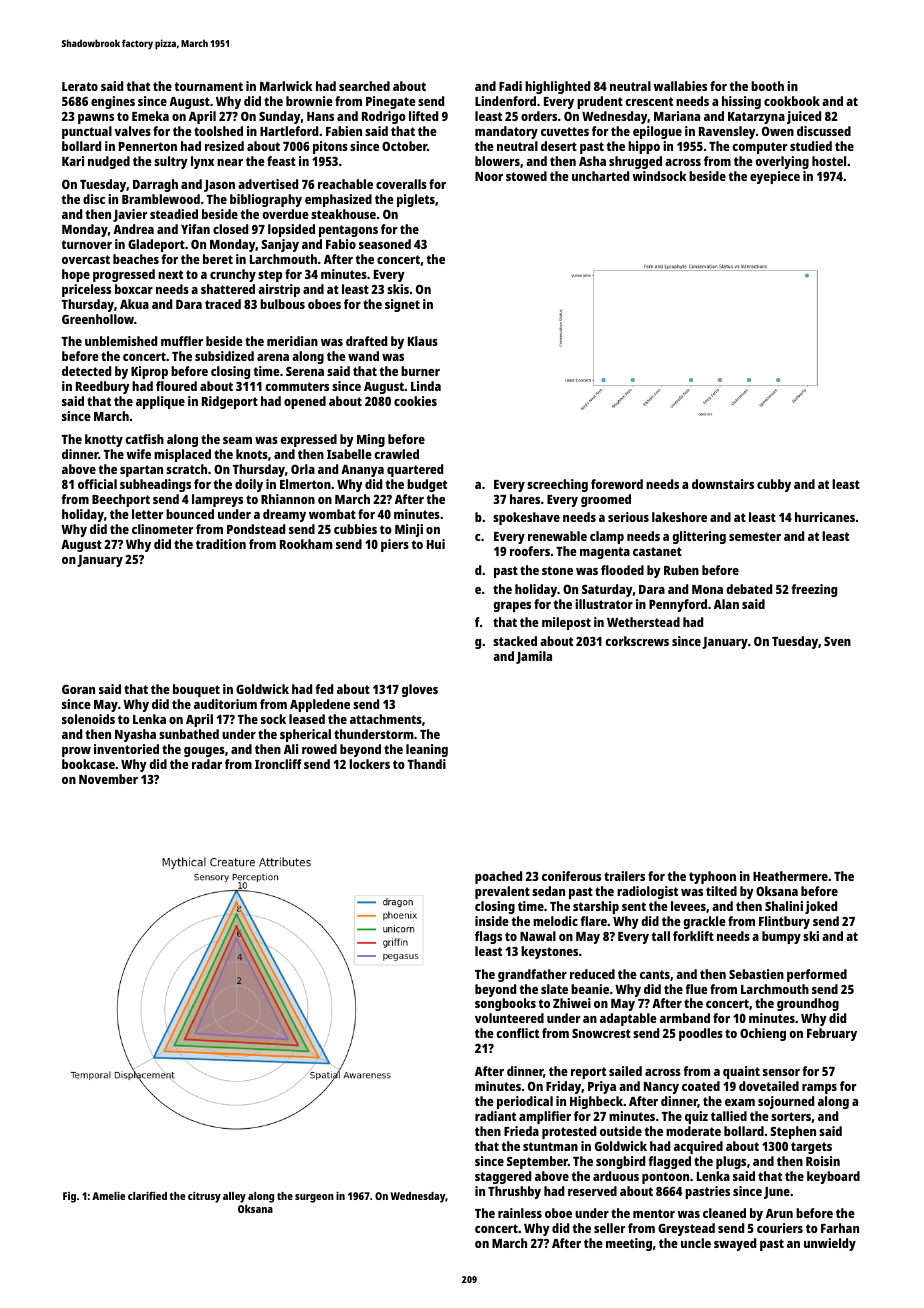  What do you see at coordinates (825, 517) in the page?
I see `hurricanes` at bounding box center [825, 517].
